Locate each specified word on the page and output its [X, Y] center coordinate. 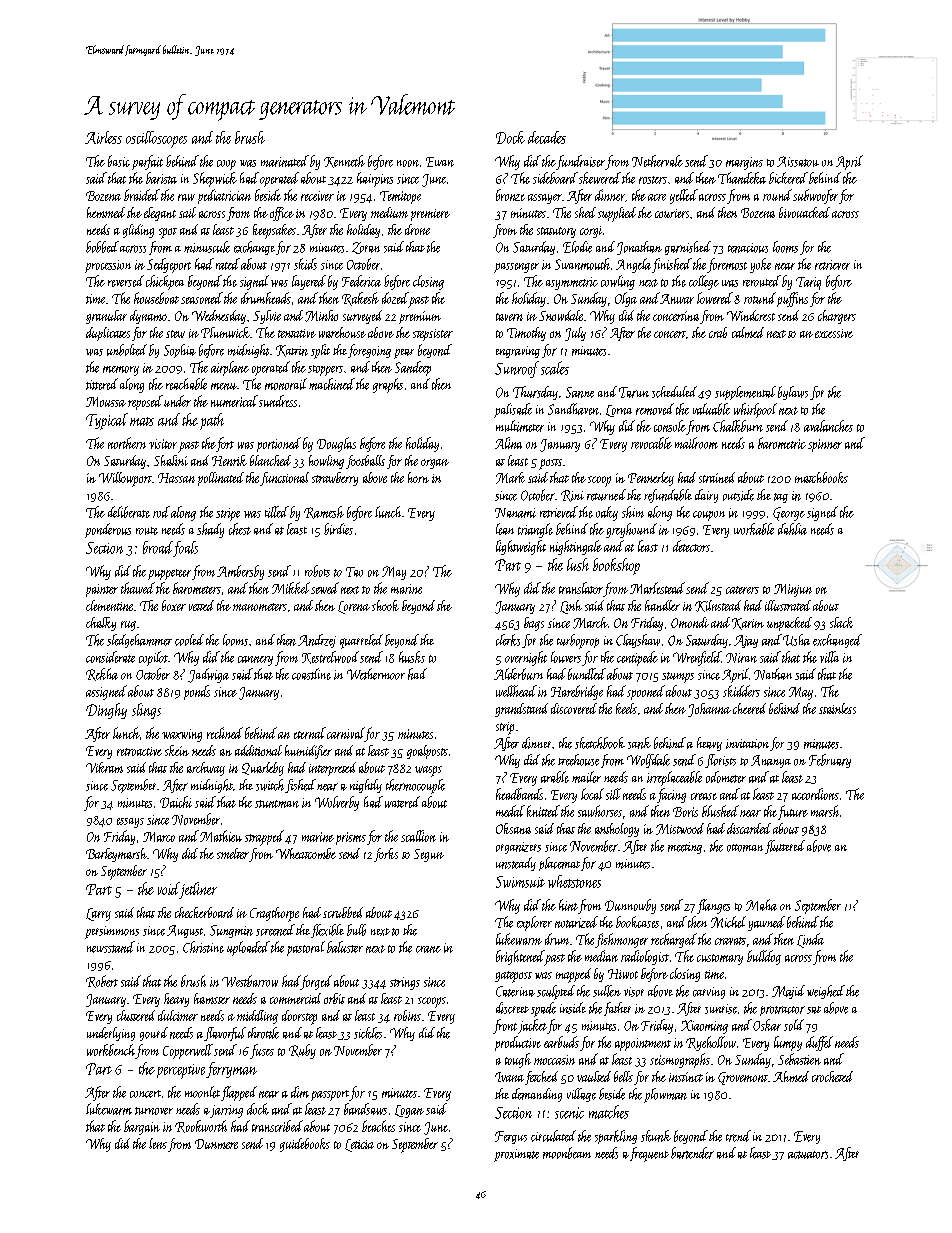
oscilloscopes [156, 139]
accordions [815, 794]
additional [258, 750]
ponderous [108, 530]
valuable [711, 409]
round [777, 195]
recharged [674, 940]
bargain [142, 1127]
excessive [834, 333]
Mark [510, 478]
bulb [356, 930]
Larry [98, 914]
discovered [574, 708]
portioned [279, 444]
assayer [545, 199]
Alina [508, 443]
